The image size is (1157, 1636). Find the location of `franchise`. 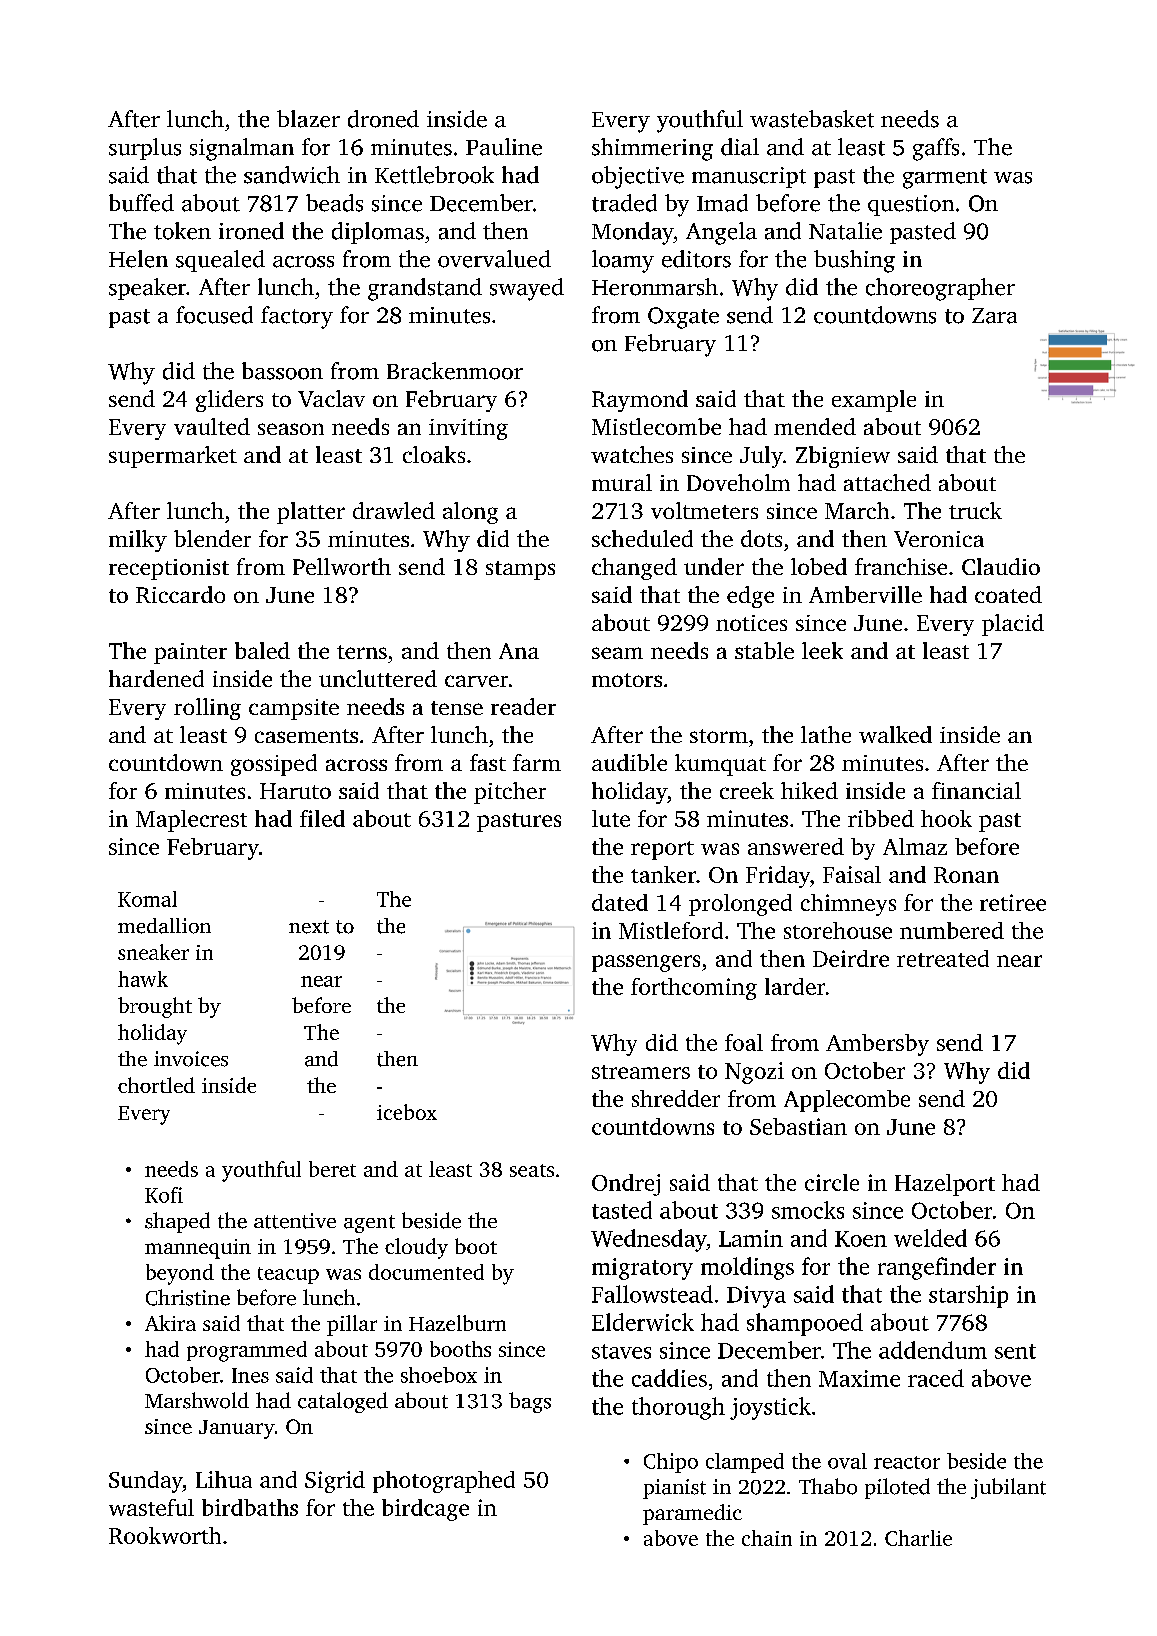

franchise is located at coordinates (901, 566).
